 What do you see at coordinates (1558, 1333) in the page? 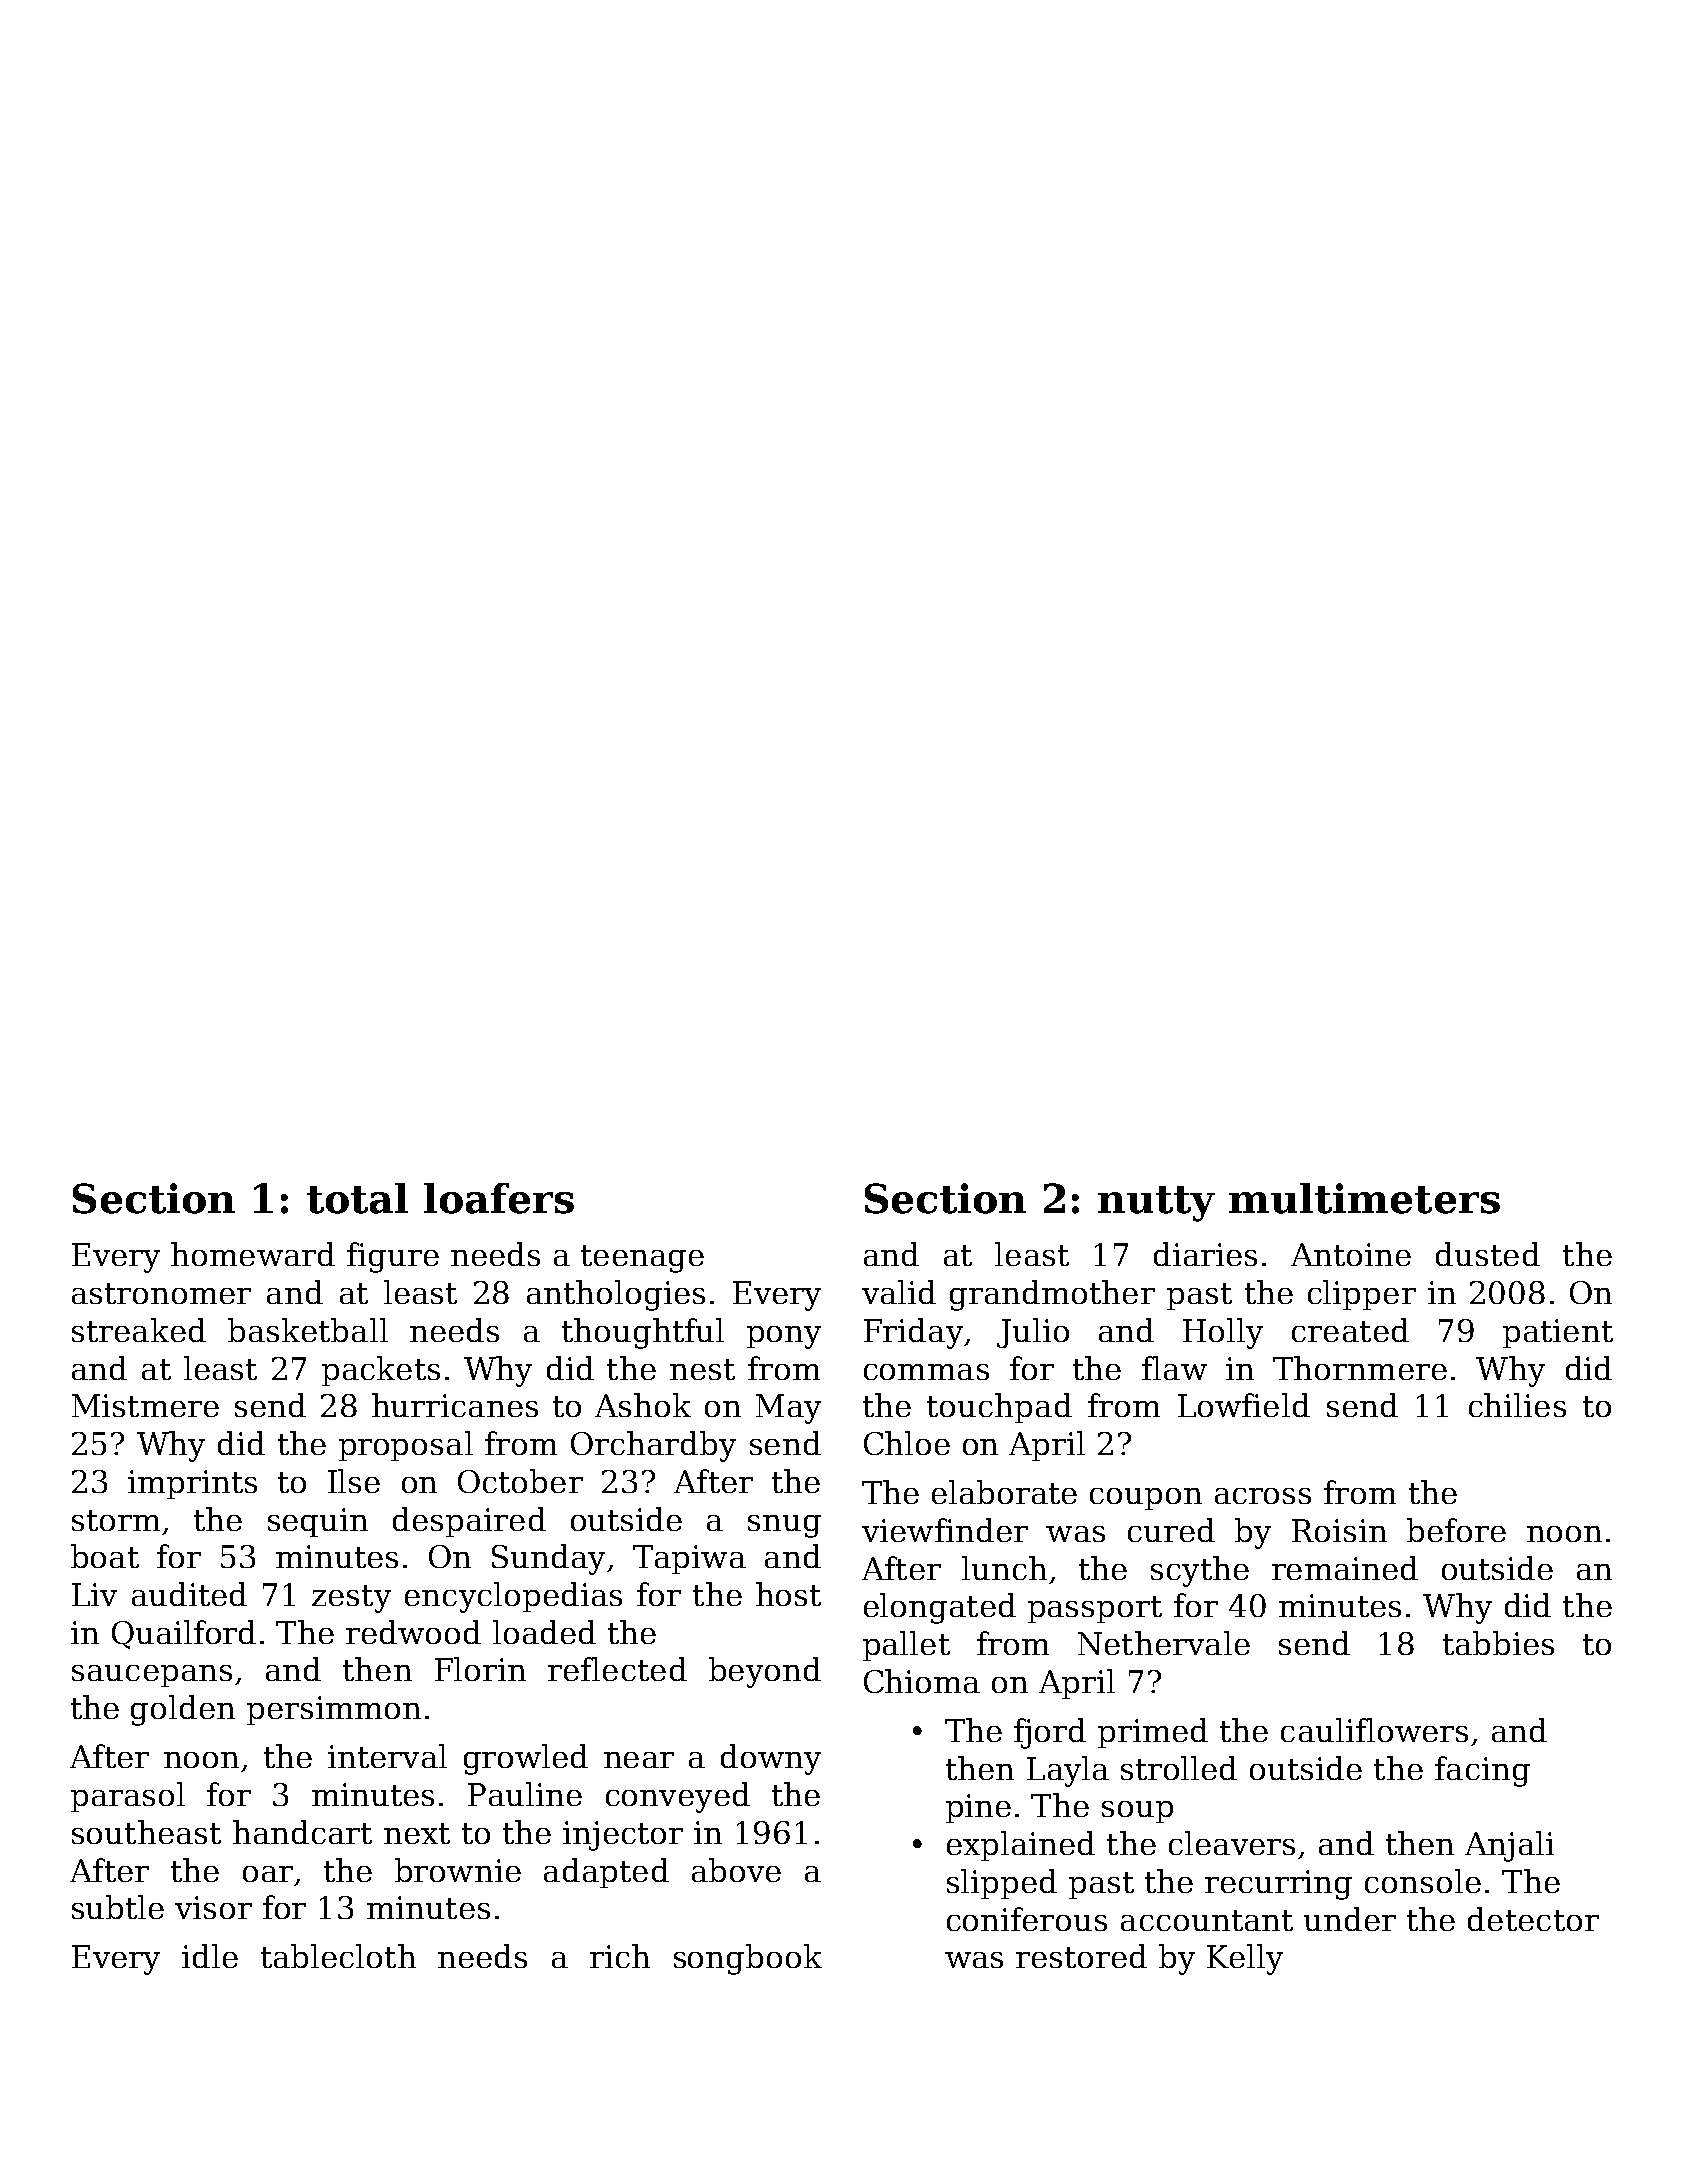
I see `patient` at bounding box center [1558, 1333].
